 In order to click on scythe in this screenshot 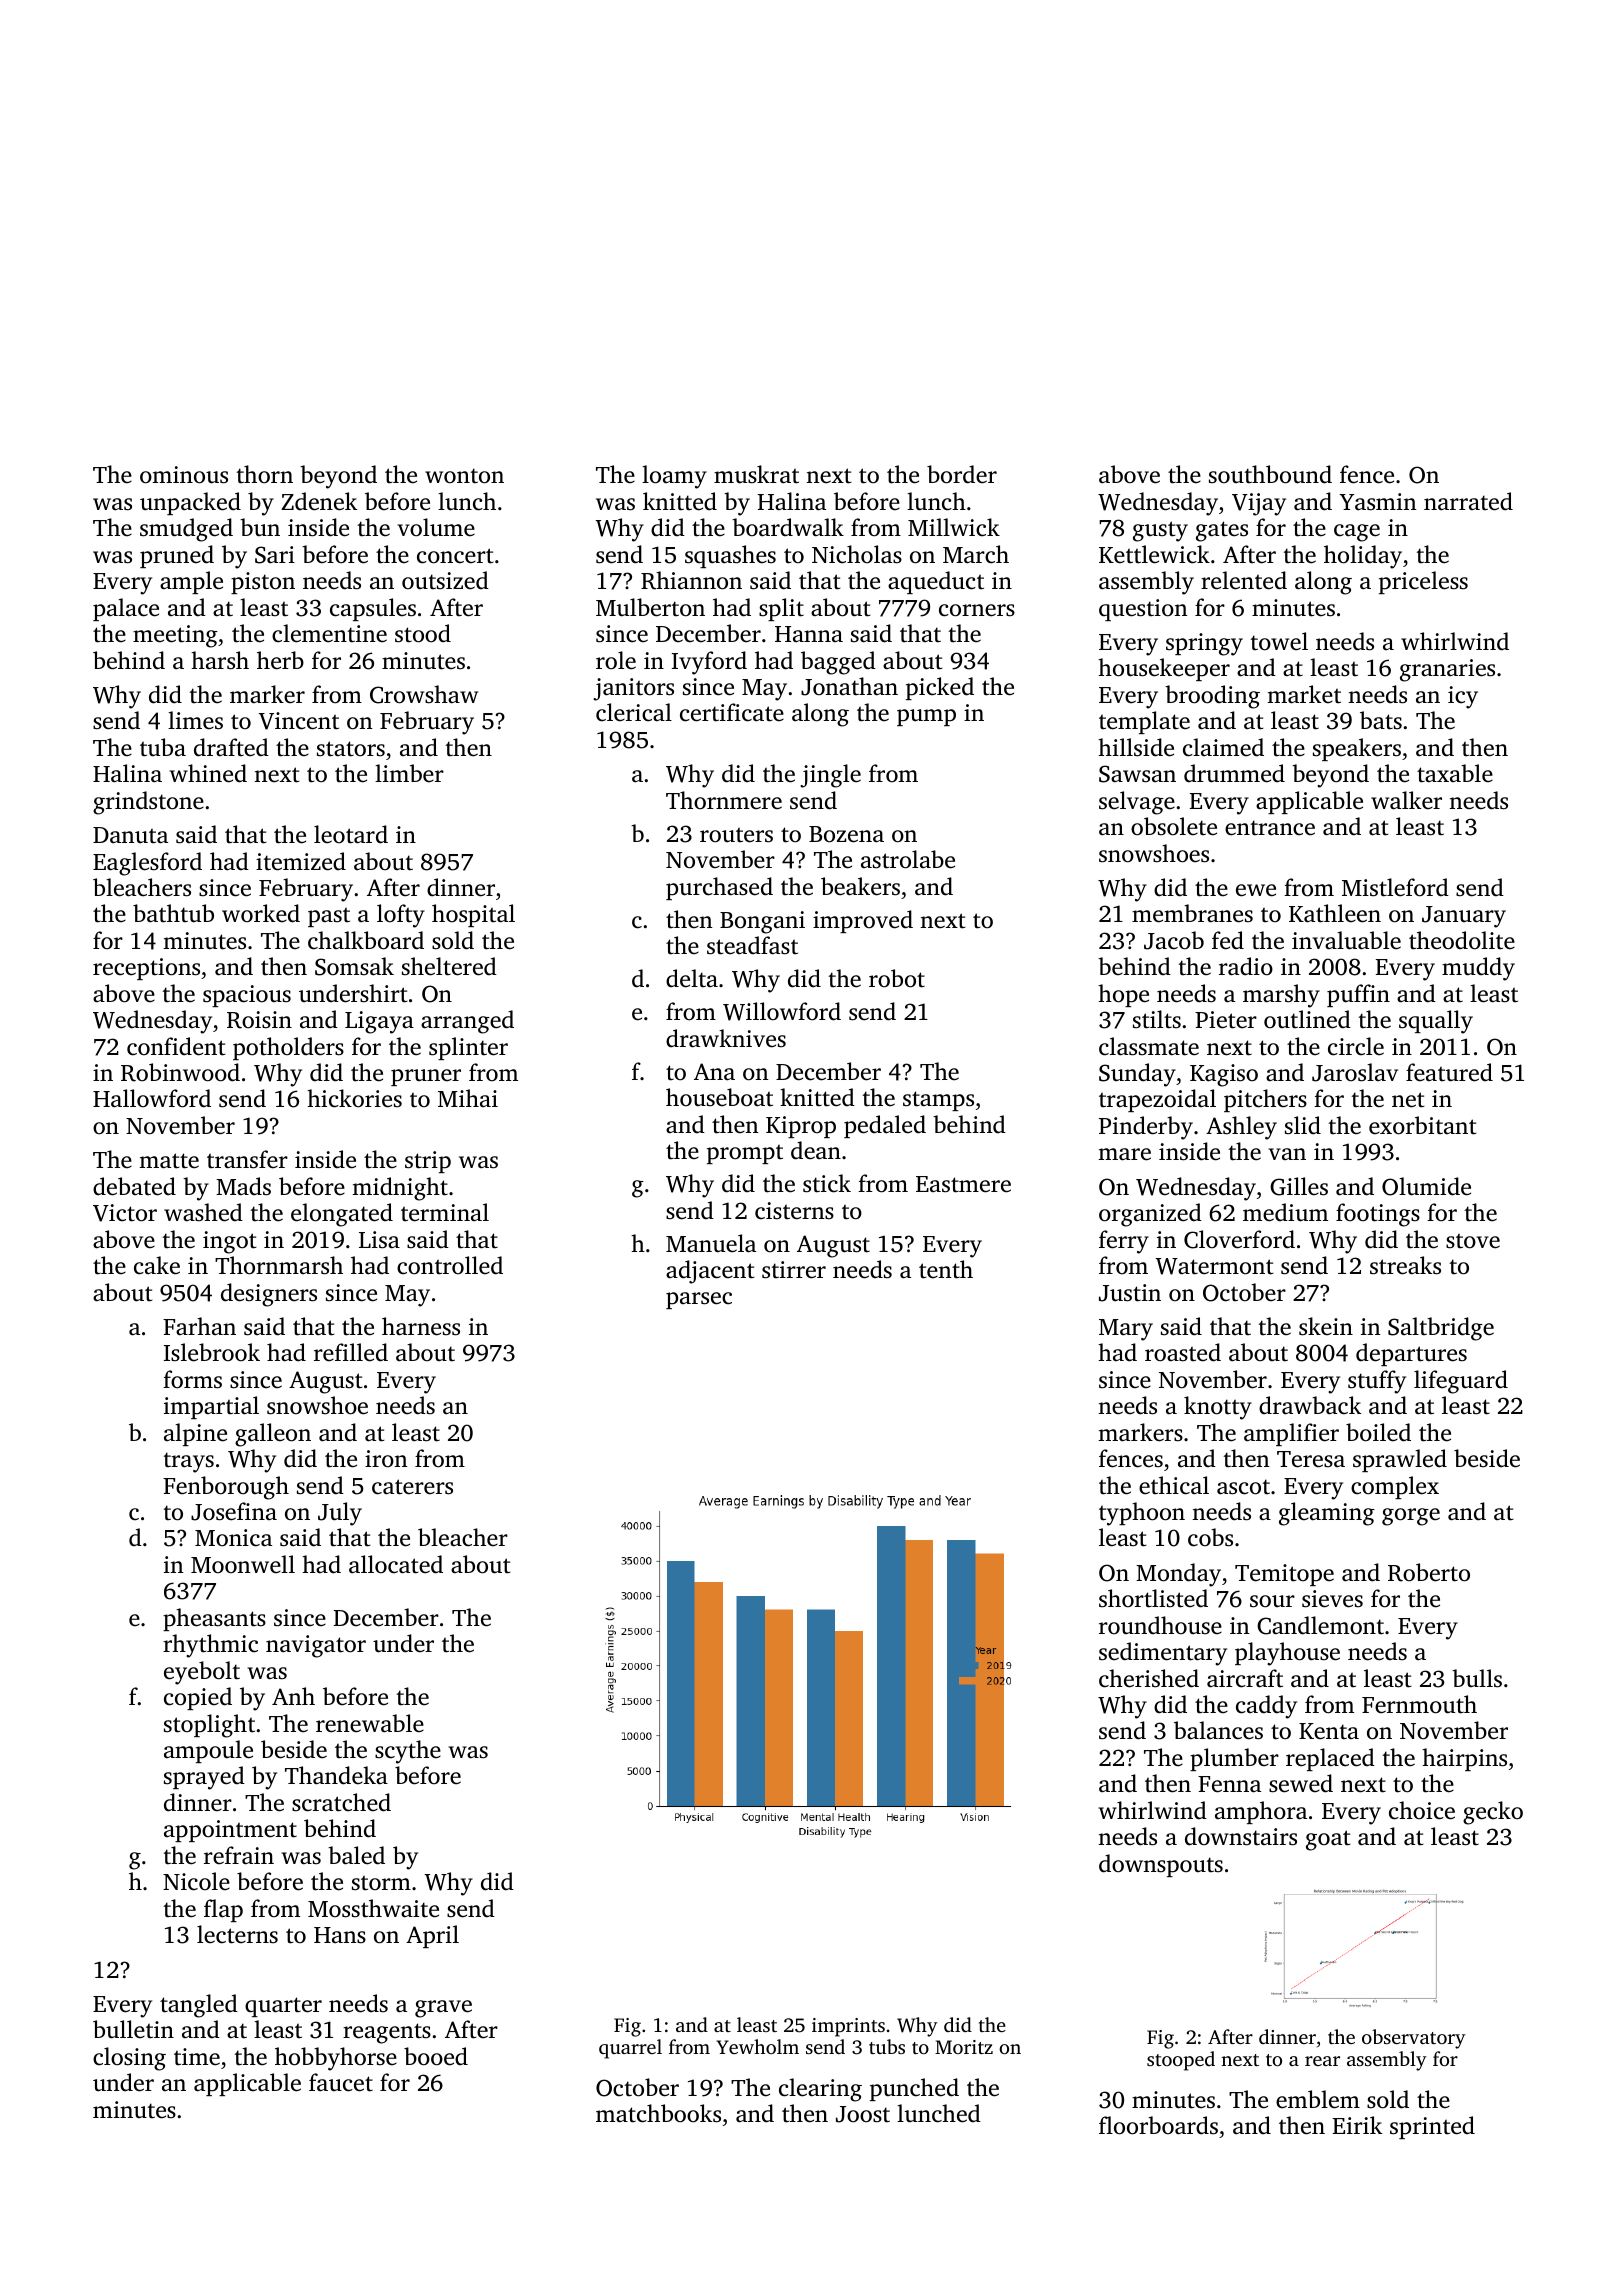, I will do `click(408, 1752)`.
